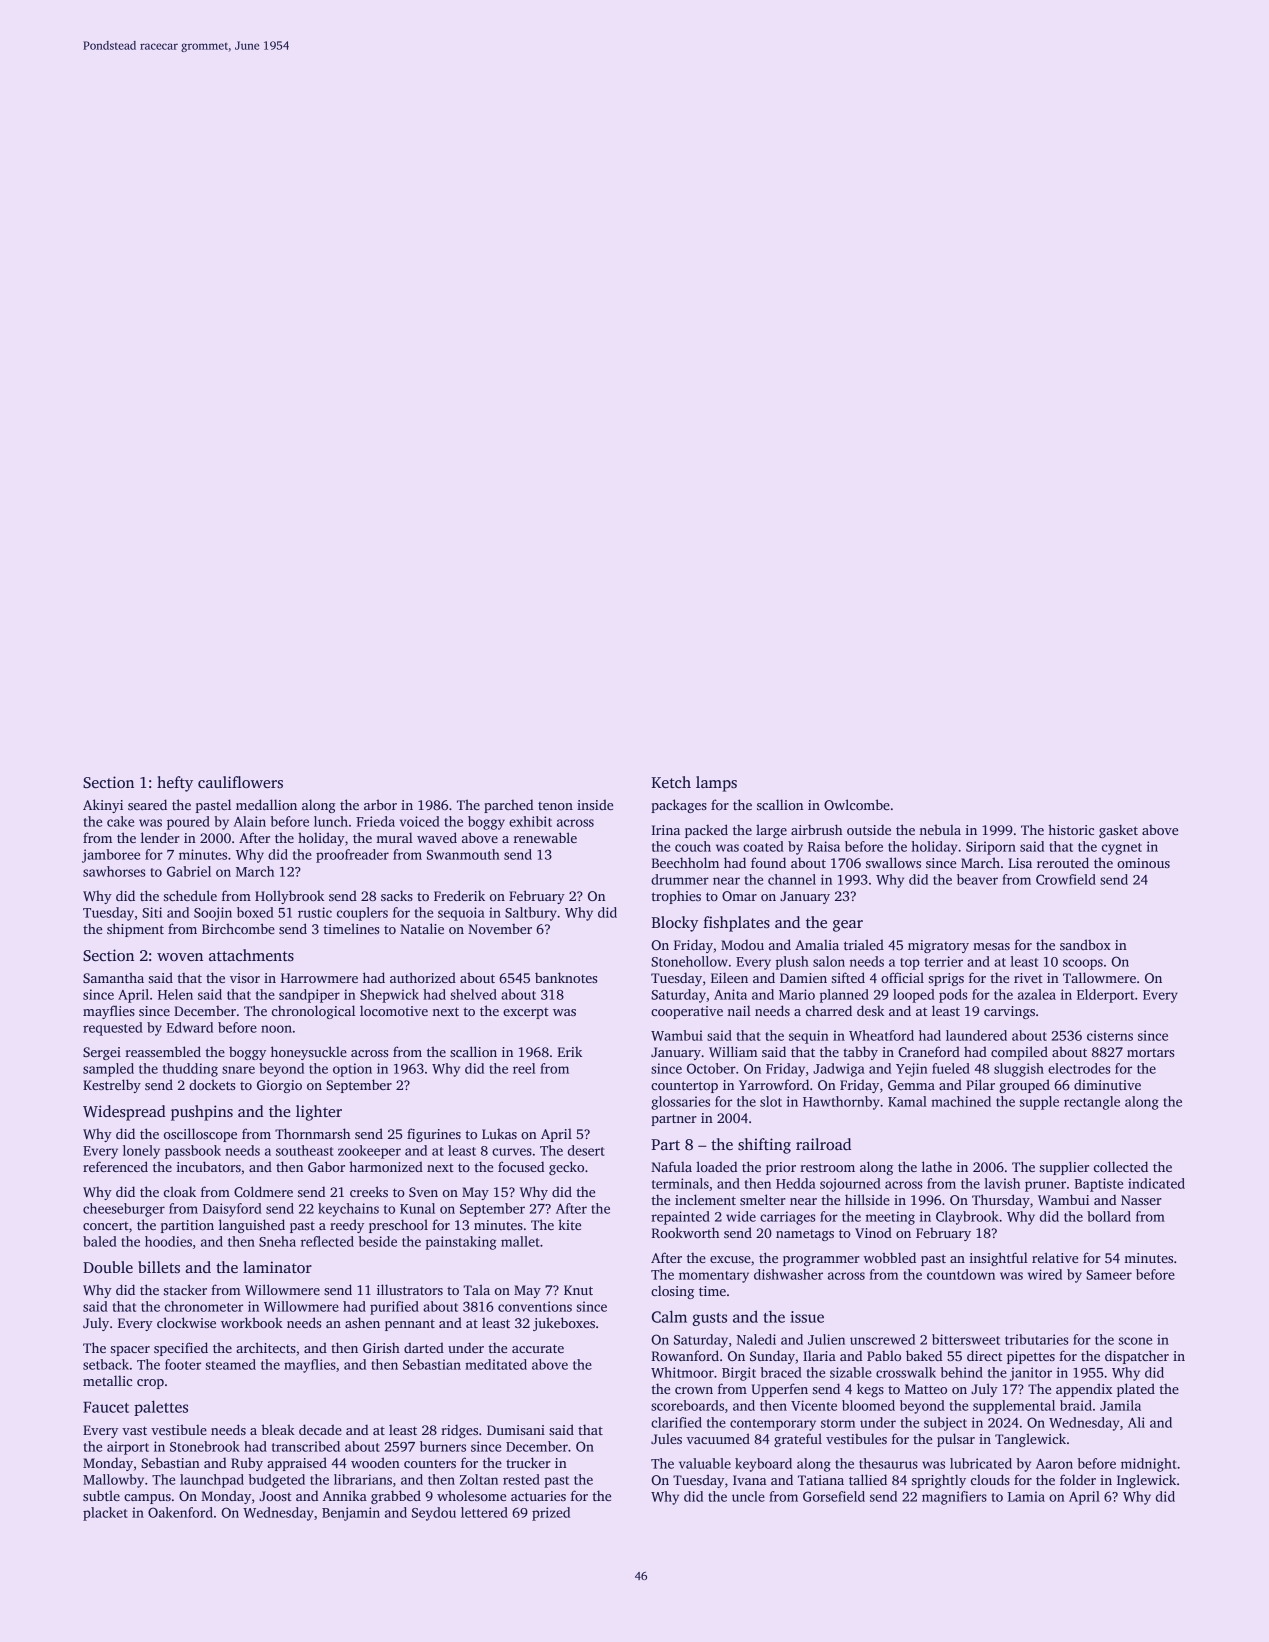  I want to click on Oakenford, so click(180, 1512).
